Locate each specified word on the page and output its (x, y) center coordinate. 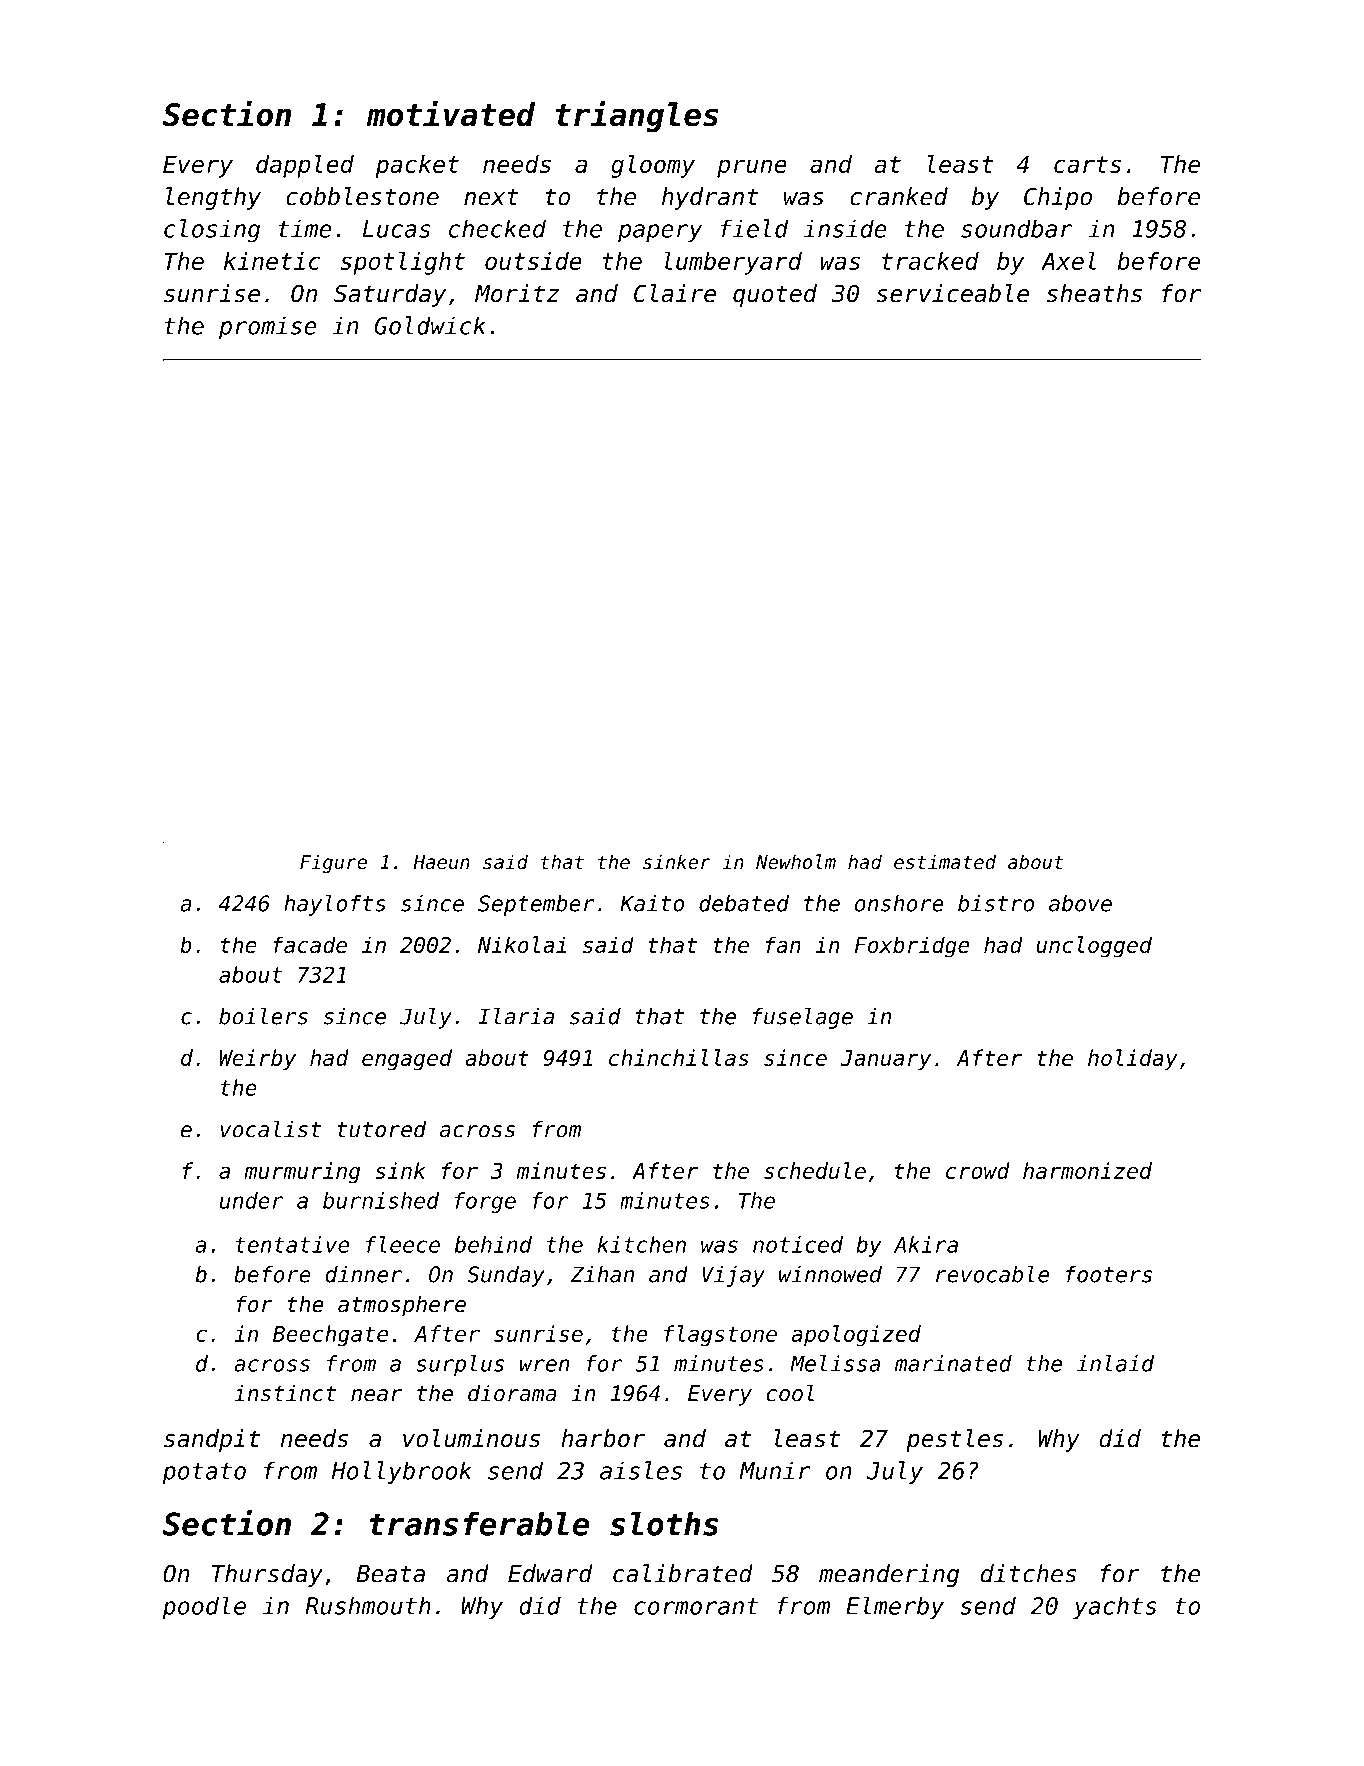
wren (545, 1365)
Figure (333, 863)
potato (204, 1473)
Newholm (796, 862)
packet (417, 166)
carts (1087, 164)
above (1080, 903)
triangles (637, 117)
